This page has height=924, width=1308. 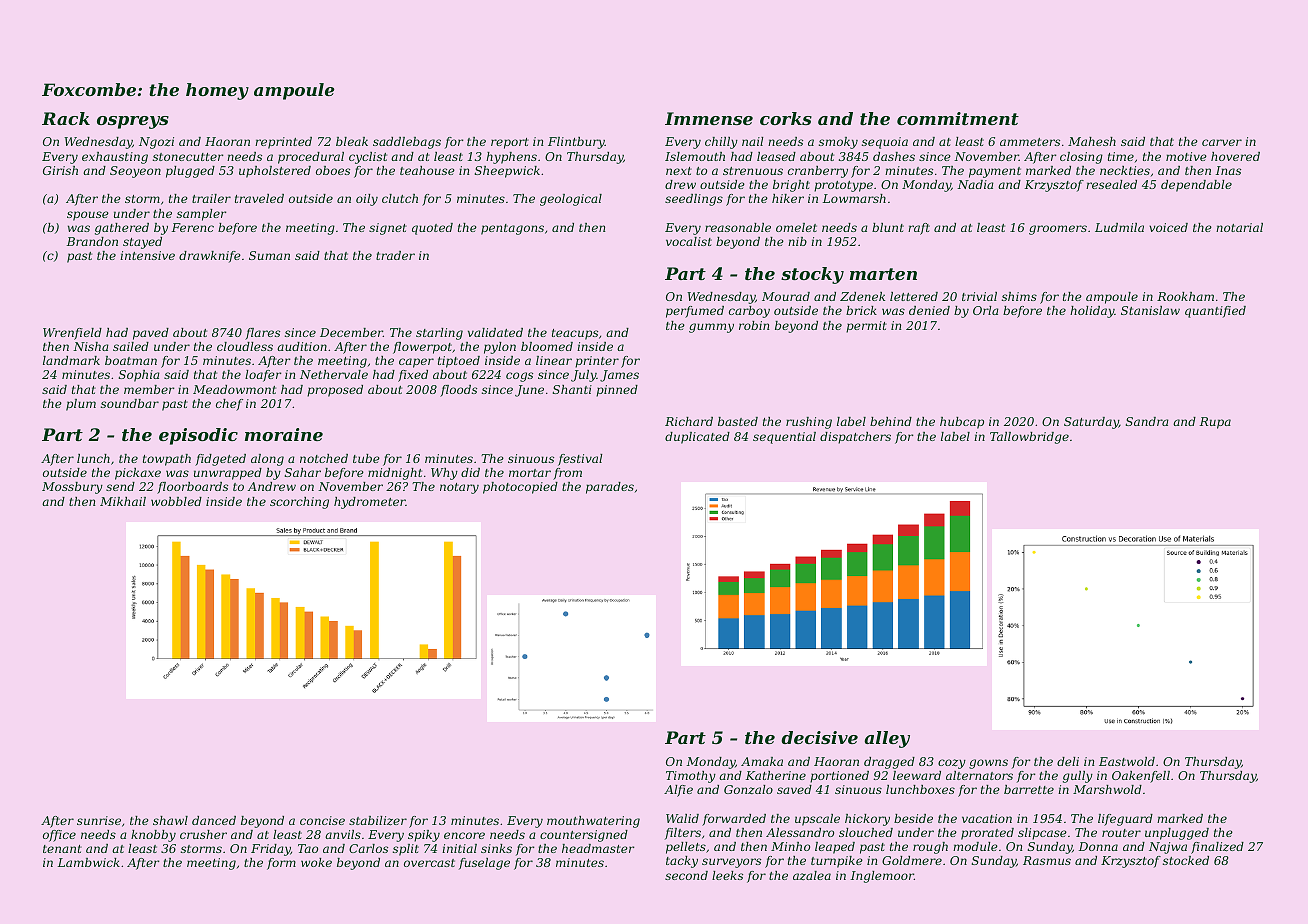 I want to click on azalea, so click(x=812, y=875).
